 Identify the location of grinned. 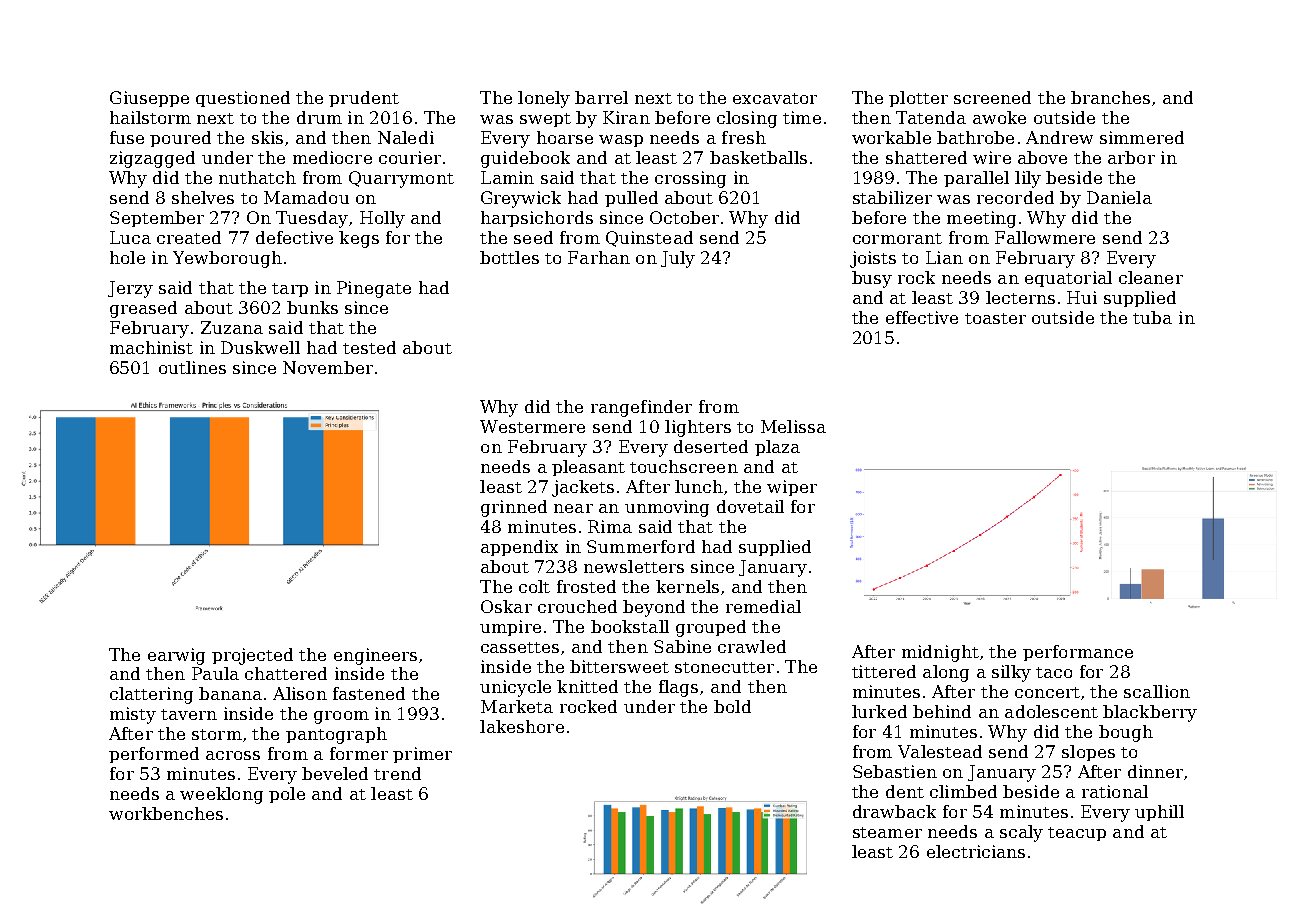
(514, 508).
